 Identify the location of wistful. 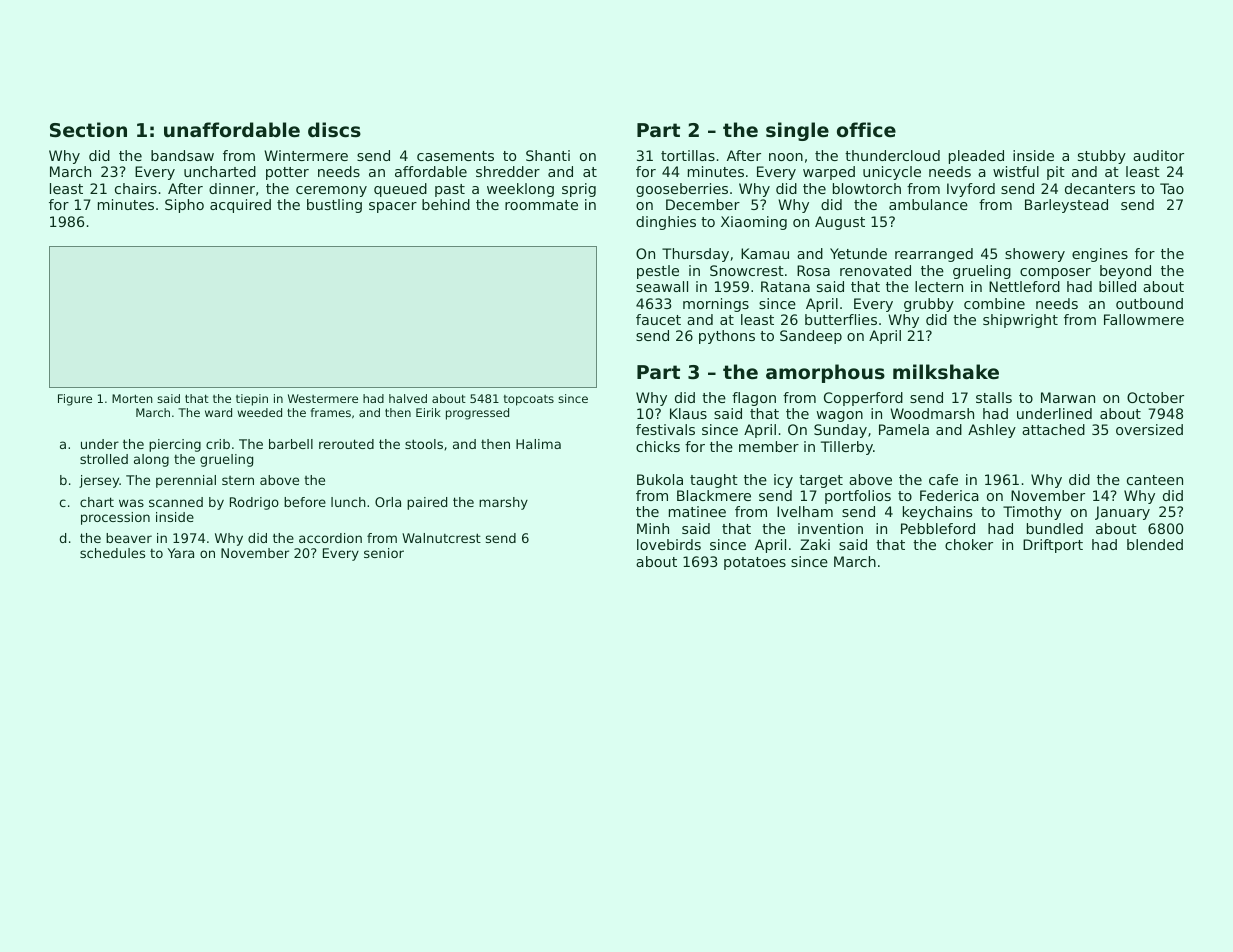
(1016, 171).
